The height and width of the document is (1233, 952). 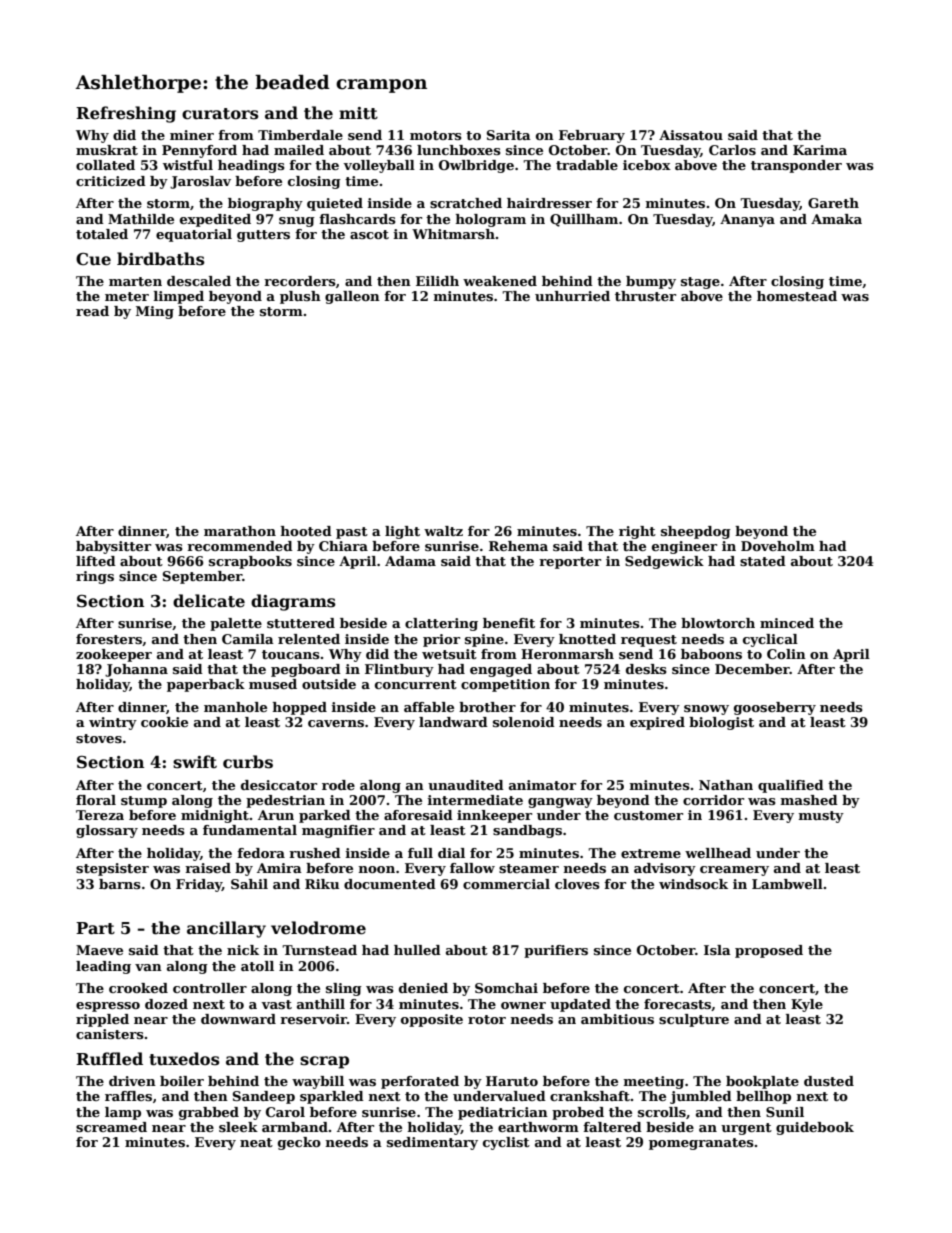 I want to click on marathon, so click(x=240, y=531).
